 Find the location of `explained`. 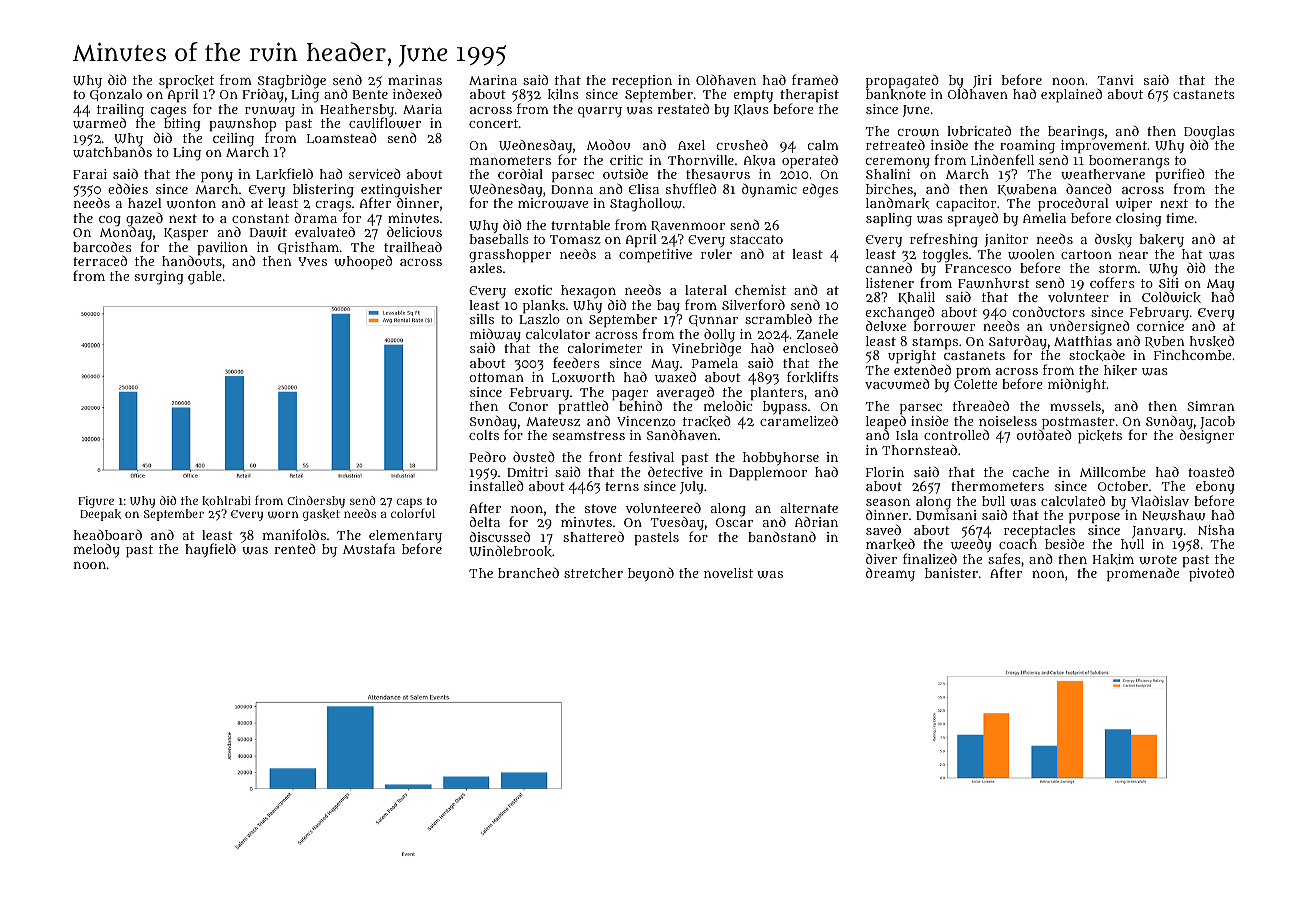

explained is located at coordinates (1071, 95).
